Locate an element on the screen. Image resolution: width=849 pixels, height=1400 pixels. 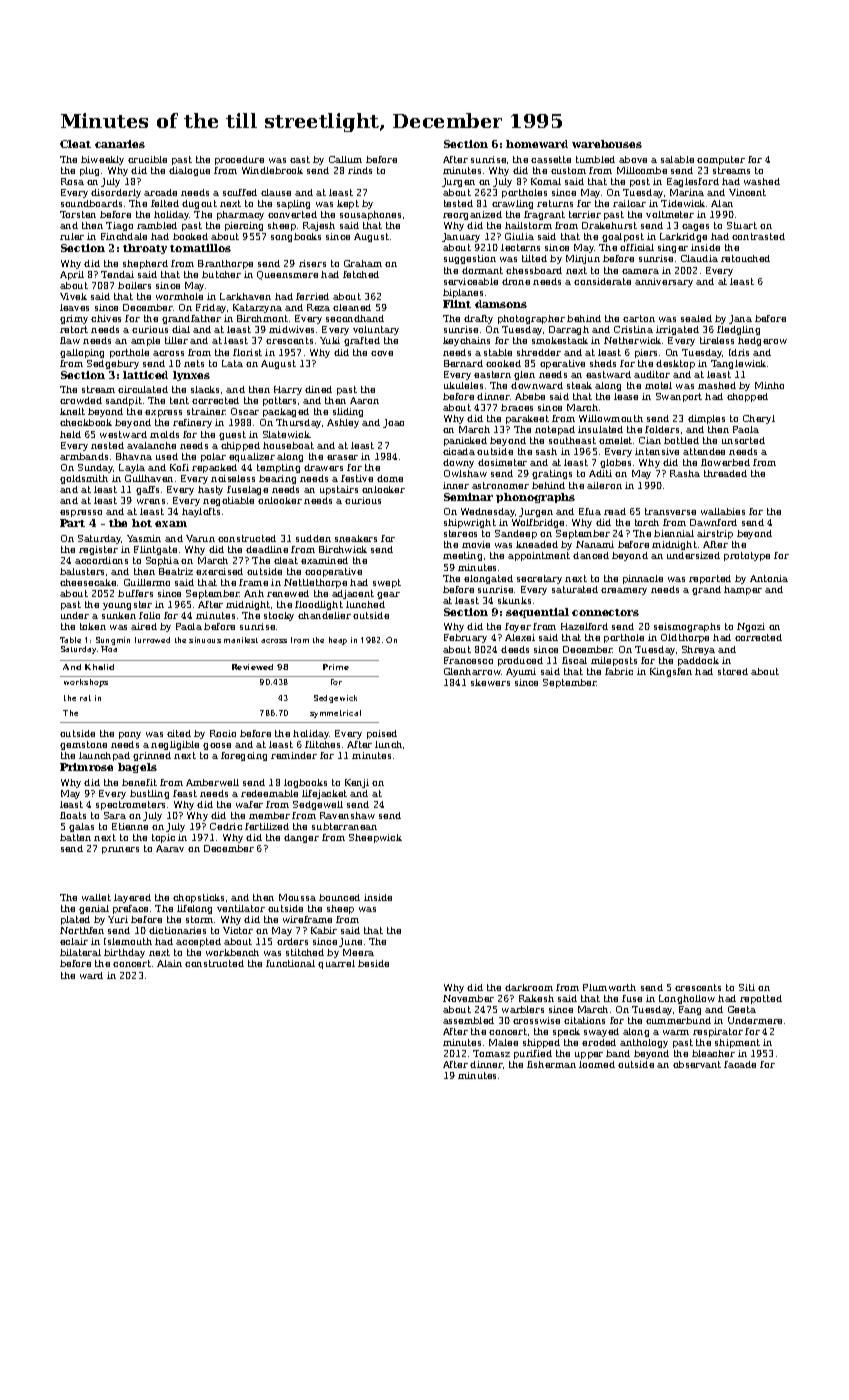
Wednesday is located at coordinates (488, 512).
